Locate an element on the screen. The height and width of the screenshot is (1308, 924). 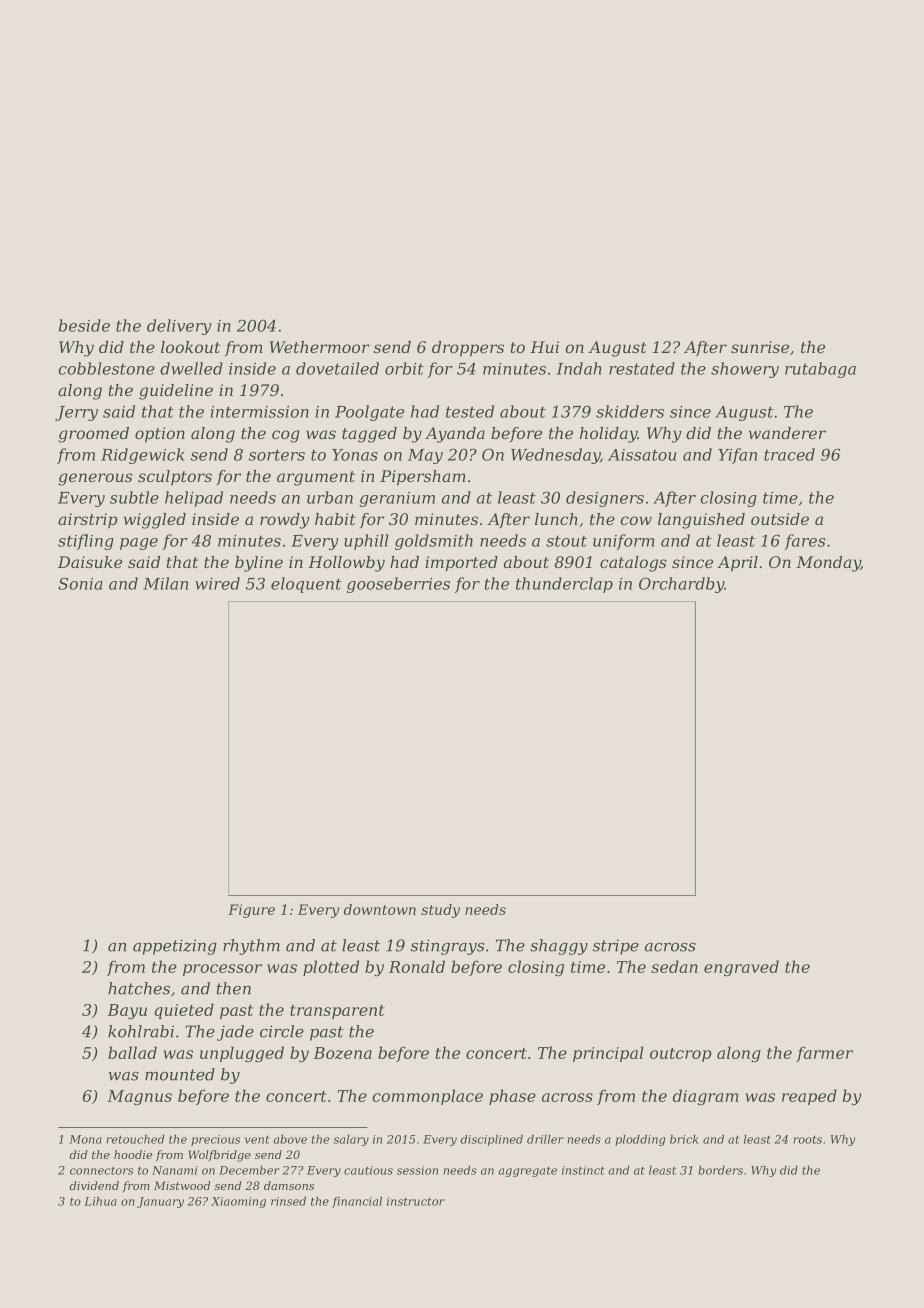
wanderer is located at coordinates (787, 433).
